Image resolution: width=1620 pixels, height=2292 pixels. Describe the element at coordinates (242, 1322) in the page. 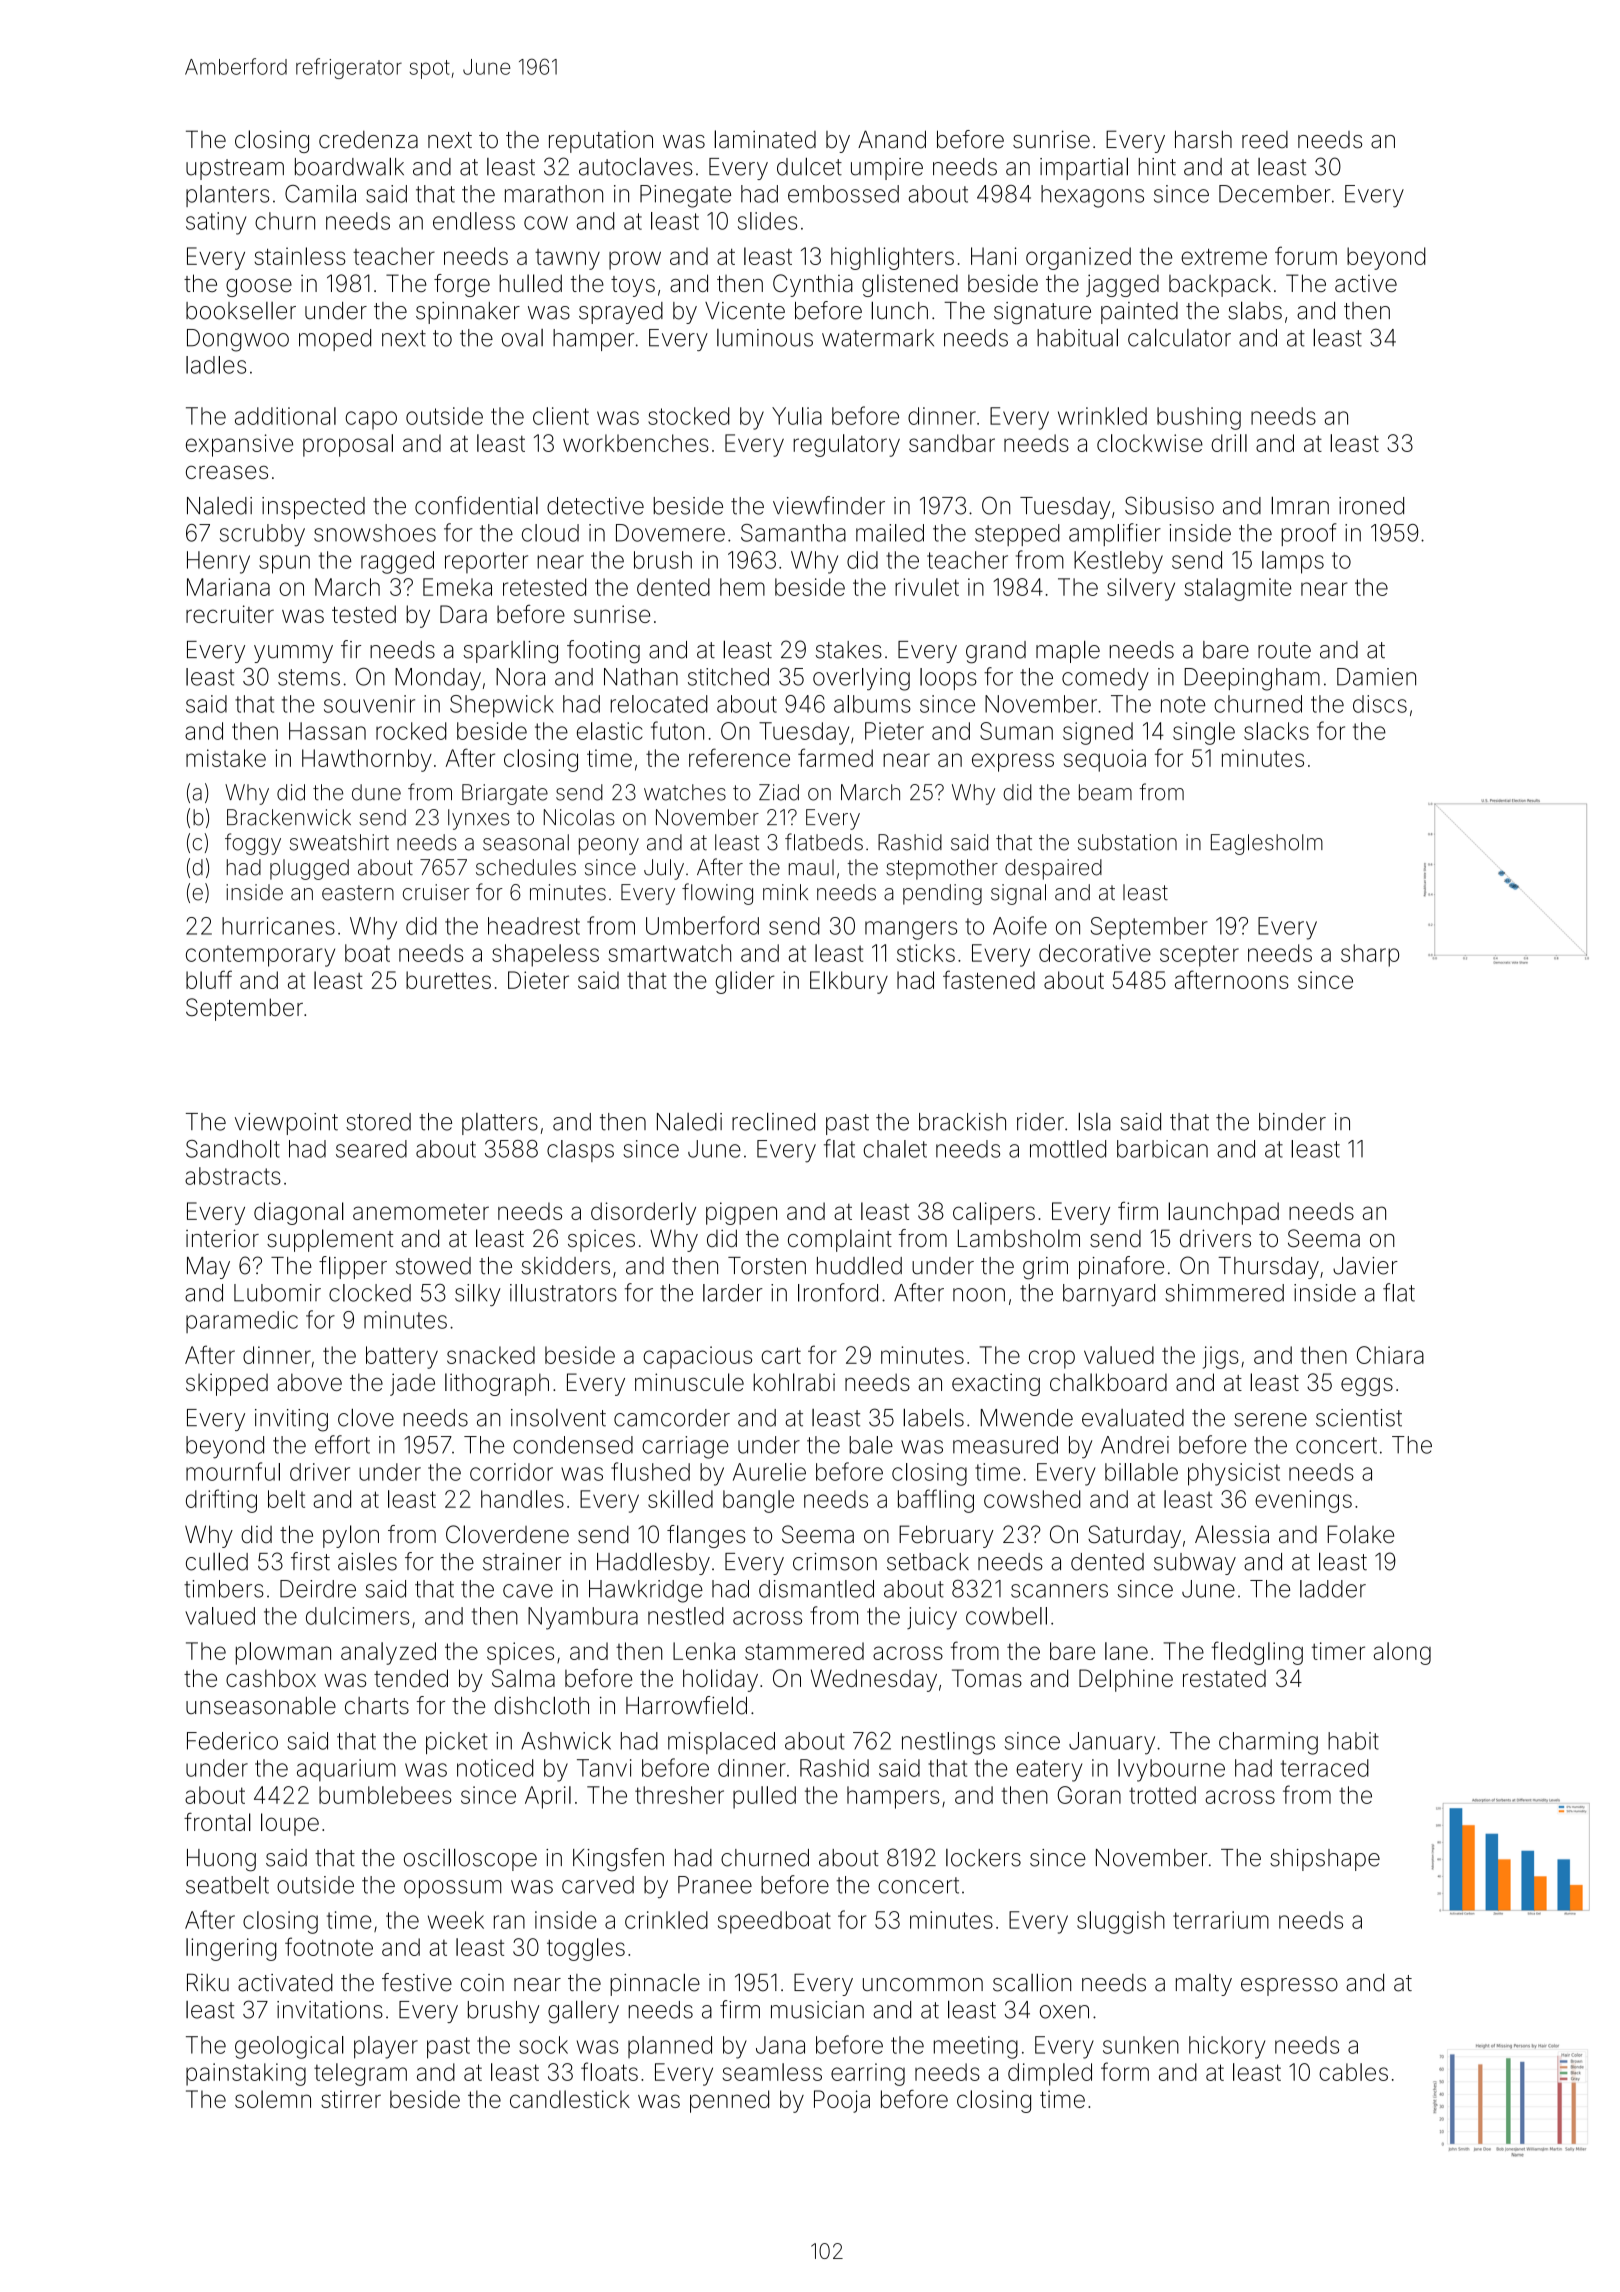

I see `paramedic` at that location.
